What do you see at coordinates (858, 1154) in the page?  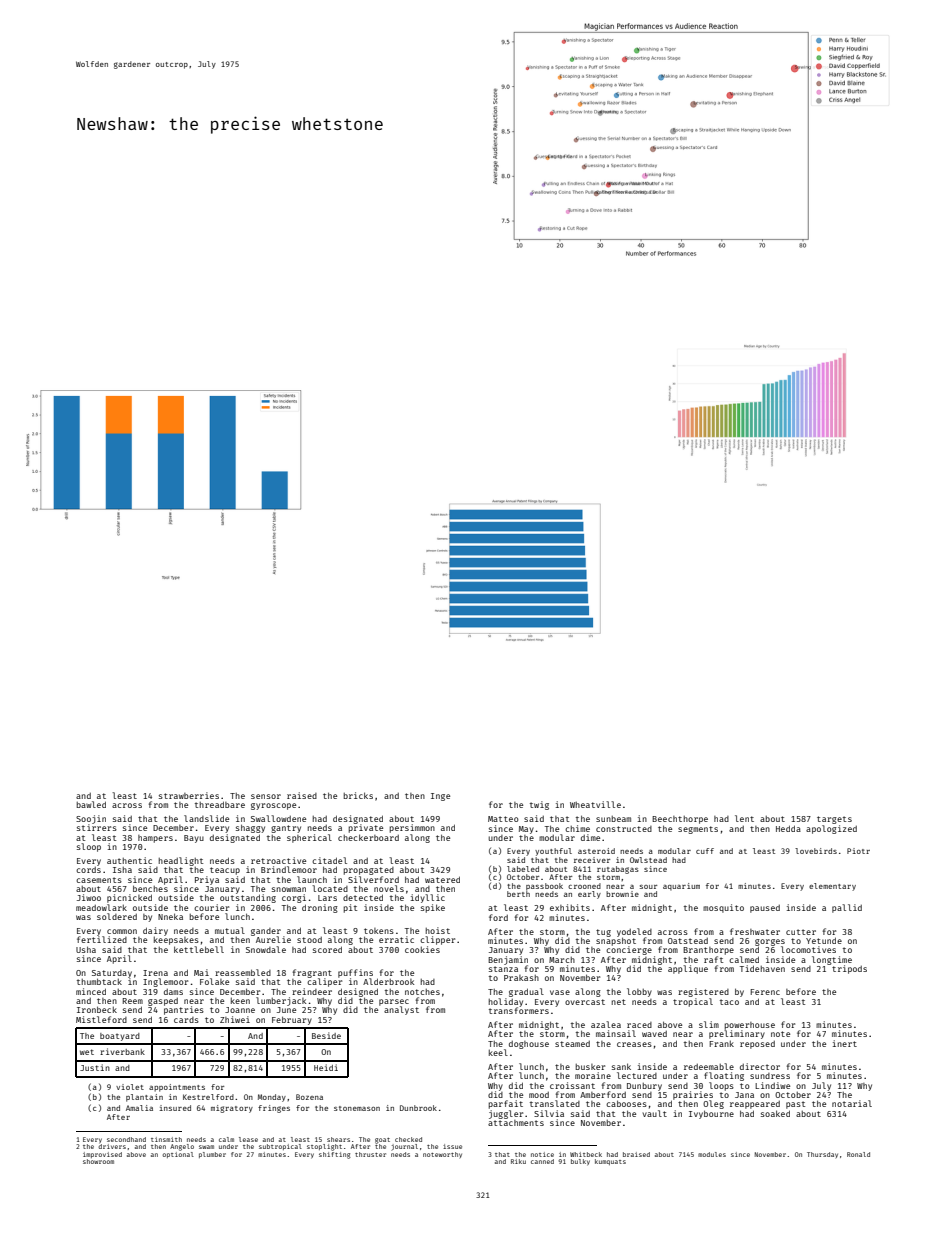 I see `Ronald` at bounding box center [858, 1154].
